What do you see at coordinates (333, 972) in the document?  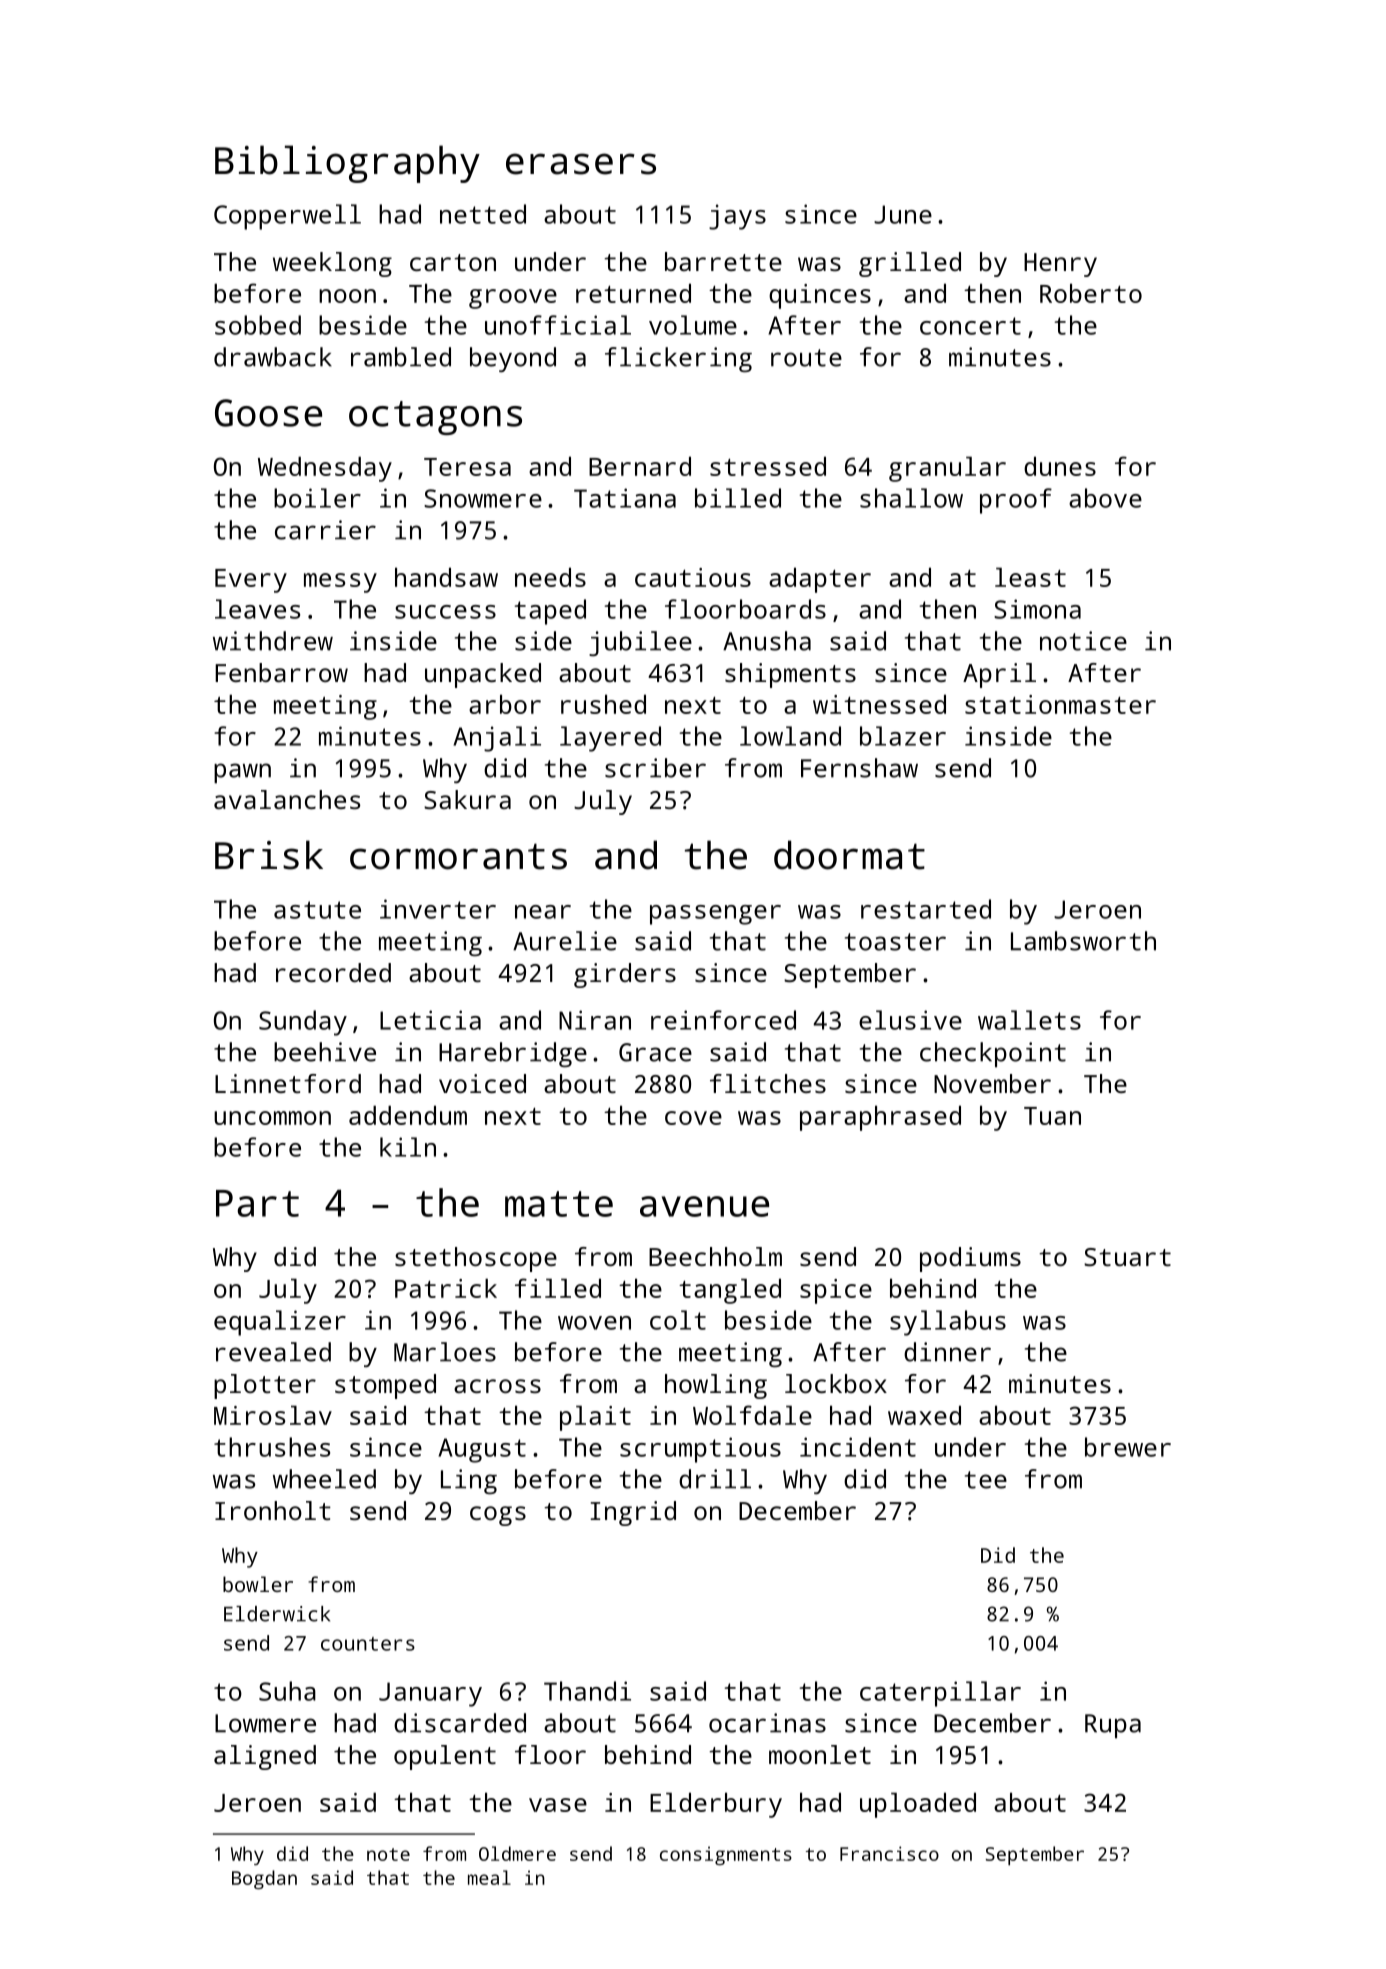 I see `recorded` at bounding box center [333, 972].
